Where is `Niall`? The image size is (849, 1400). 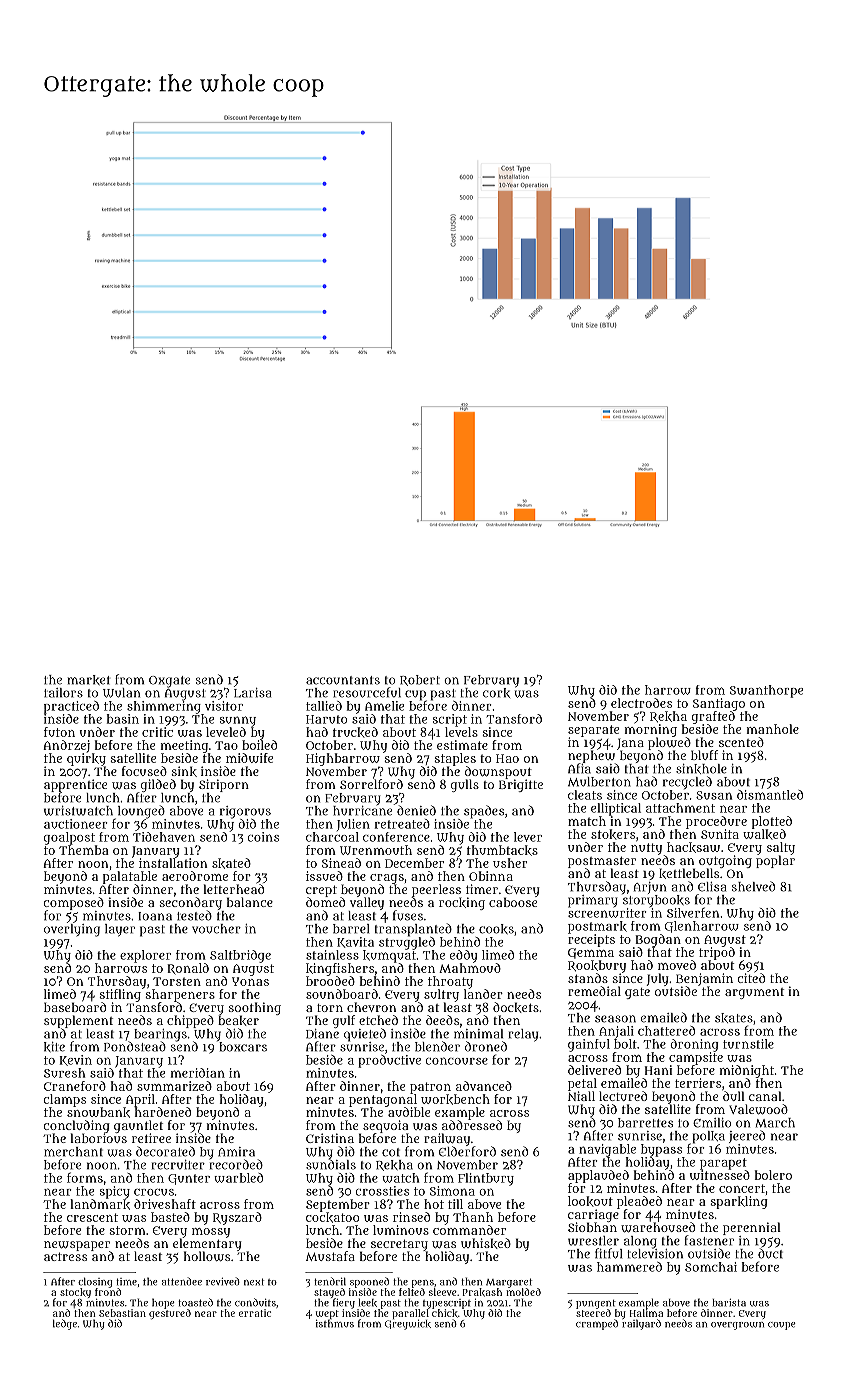 Niall is located at coordinates (581, 1096).
